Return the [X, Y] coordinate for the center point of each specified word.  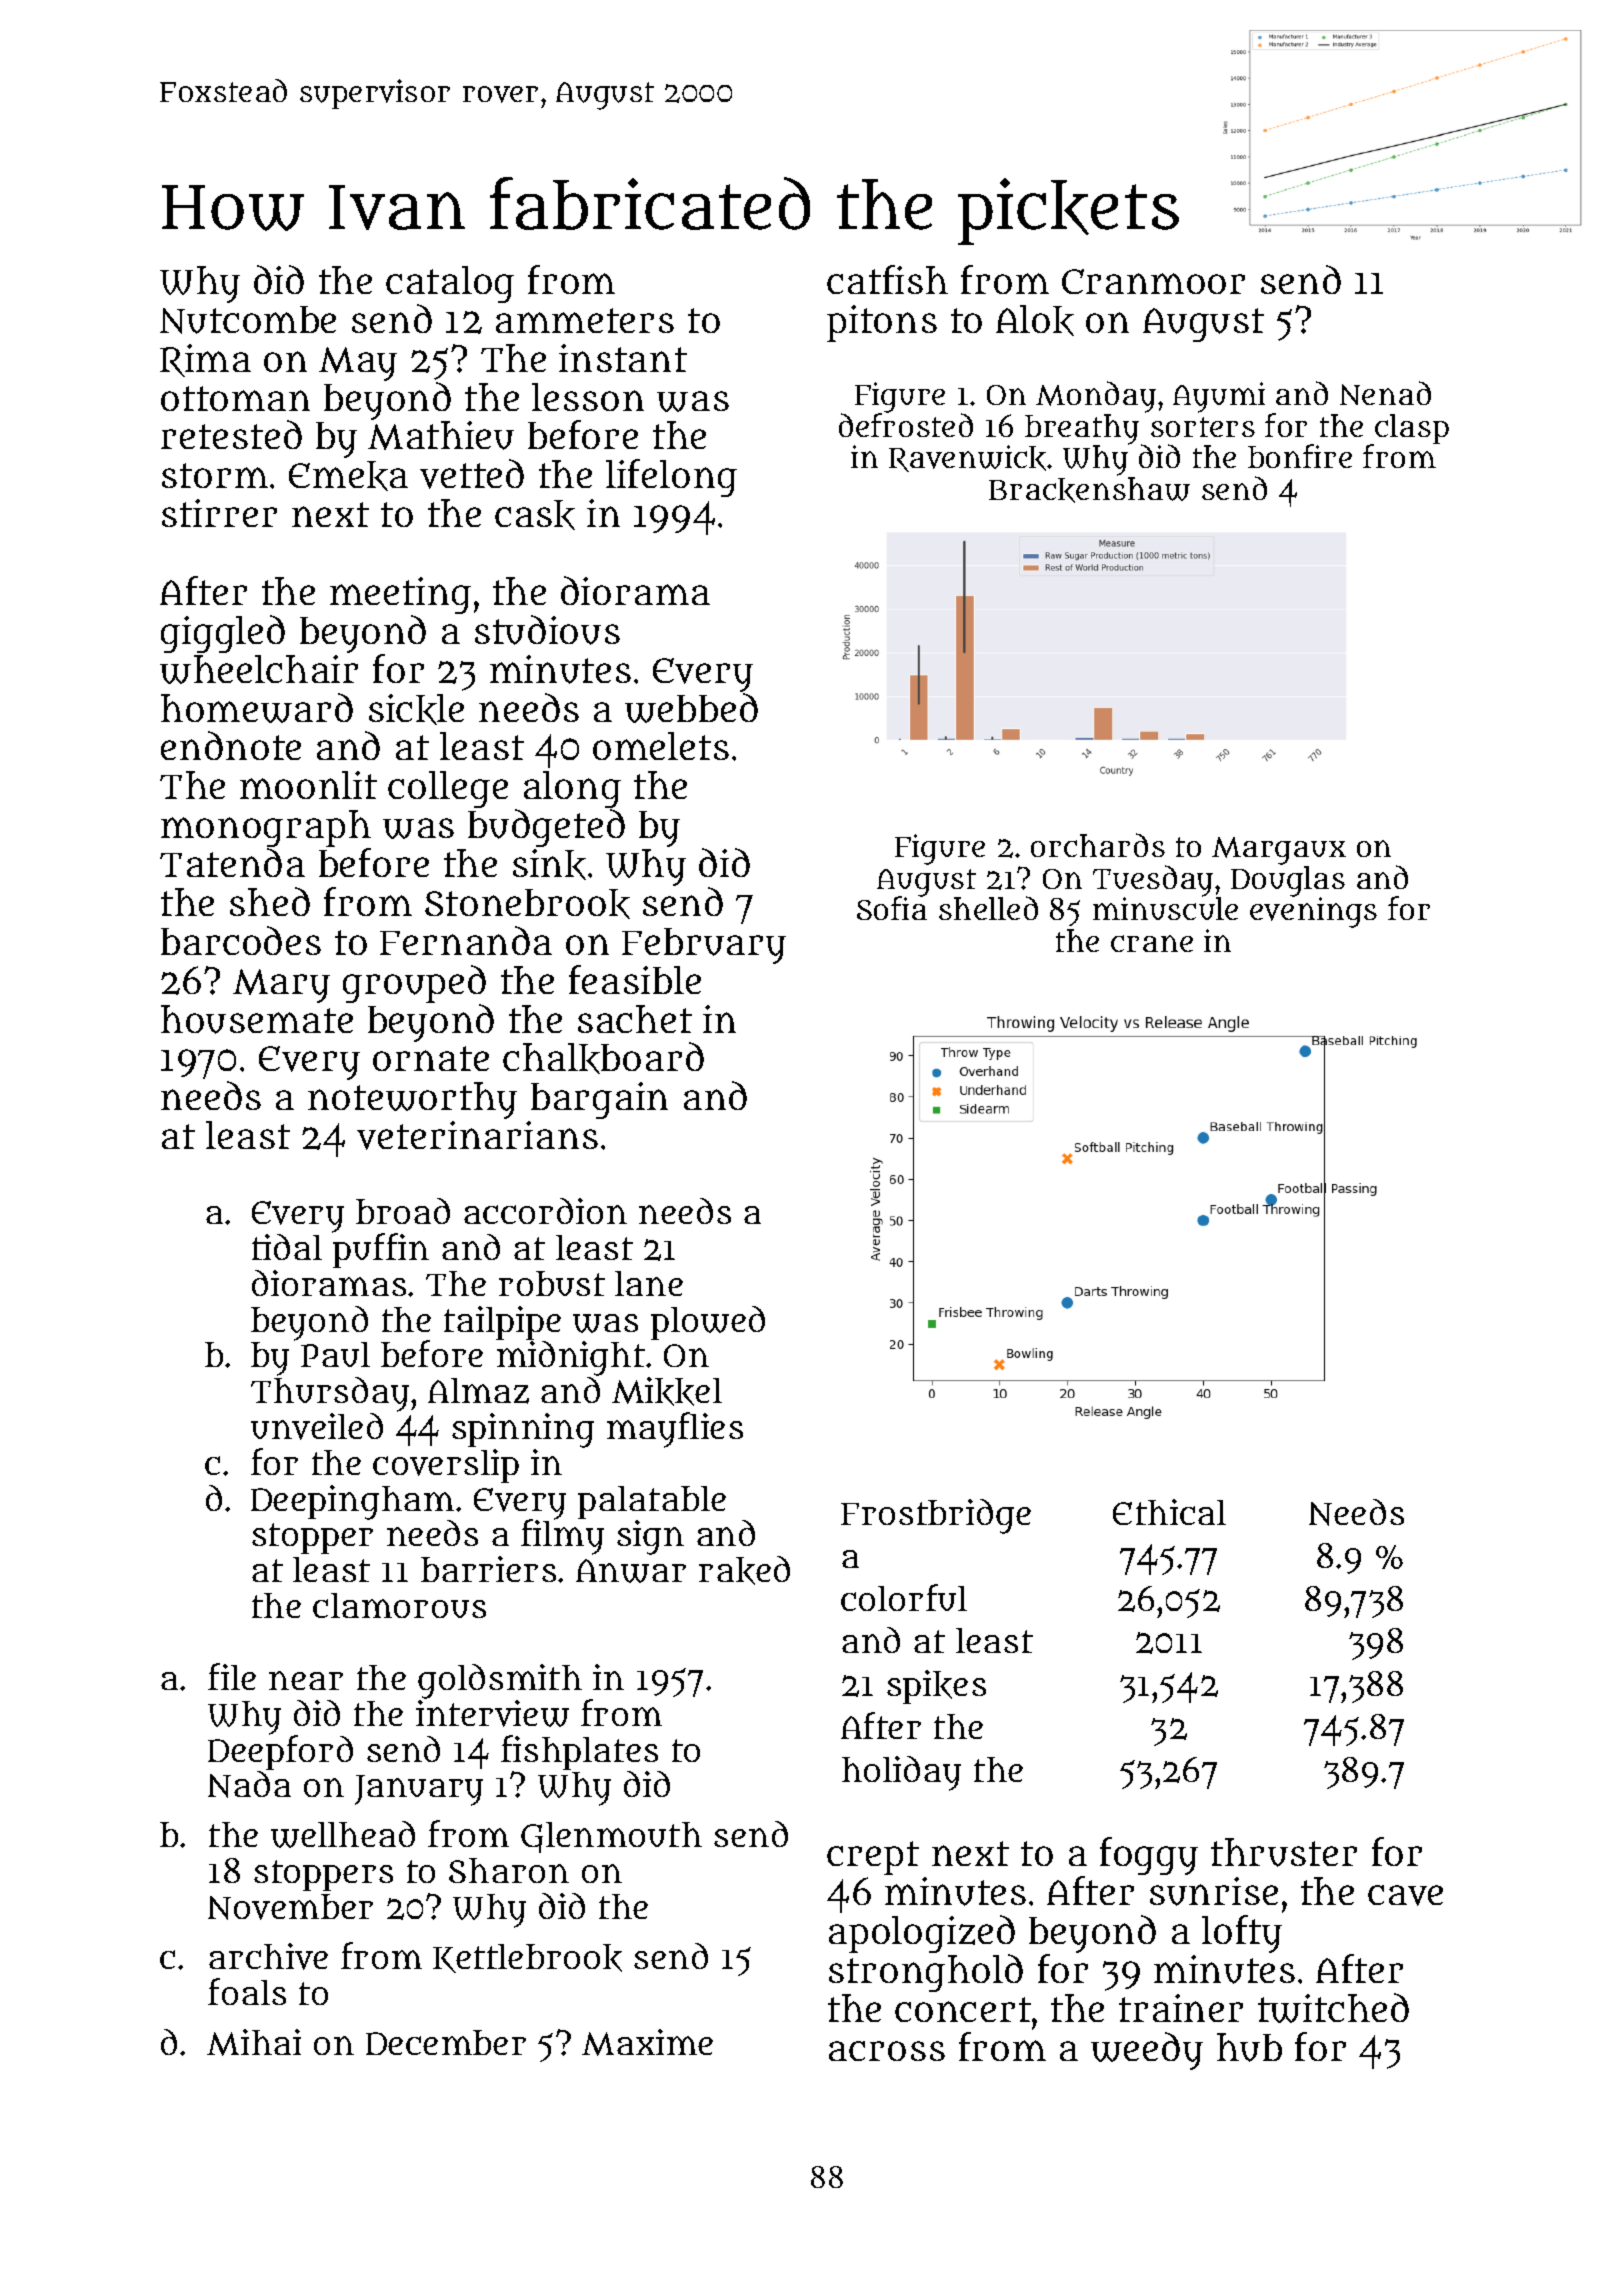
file [232, 1676]
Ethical [1169, 1512]
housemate [257, 1019]
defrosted [906, 425]
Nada [249, 1784]
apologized [922, 1934]
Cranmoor [1153, 281]
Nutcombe [248, 320]
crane [1152, 943]
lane [649, 1283]
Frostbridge [936, 1516]
